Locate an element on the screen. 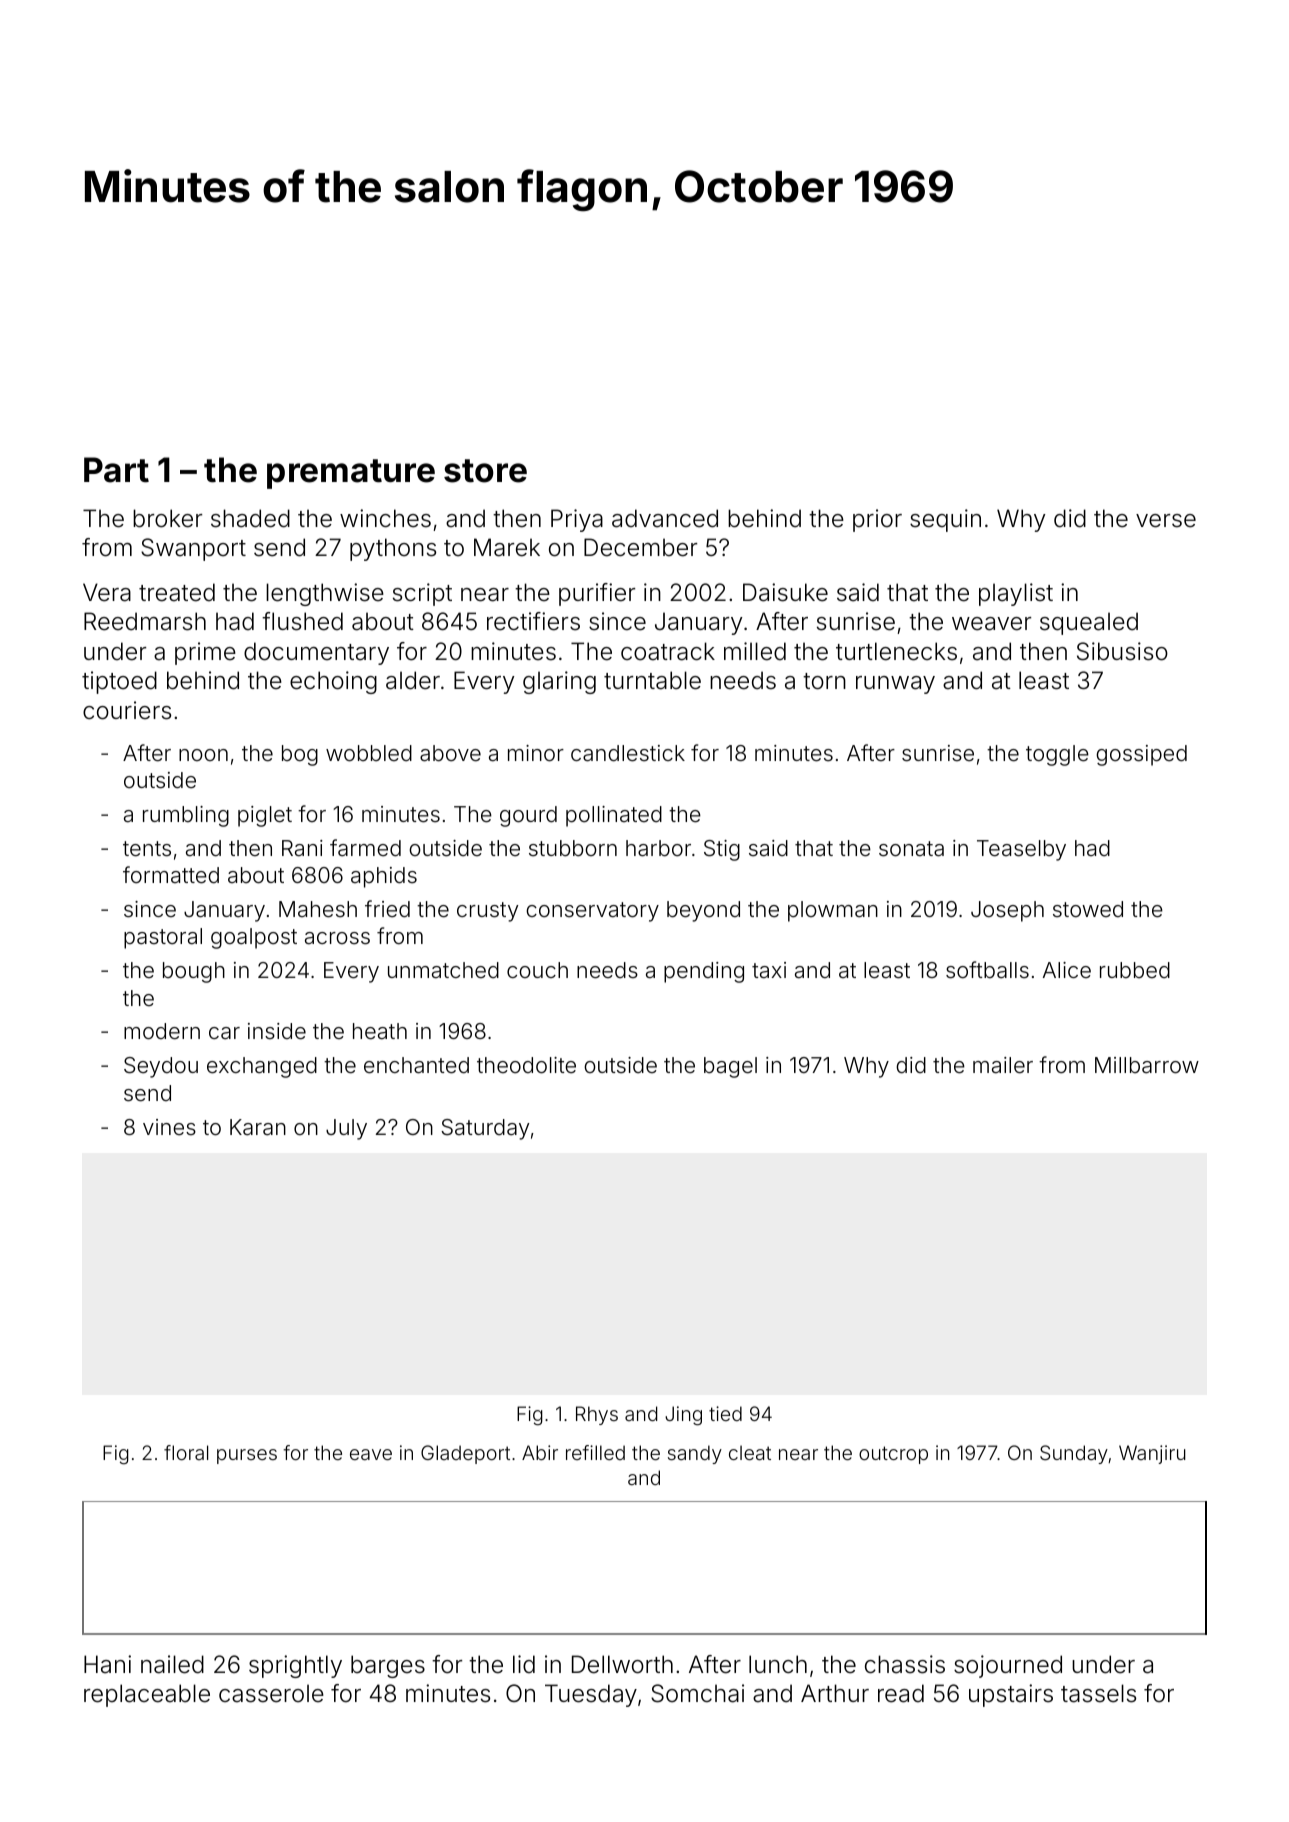 Image resolution: width=1289 pixels, height=1822 pixels. vines is located at coordinates (169, 1127).
